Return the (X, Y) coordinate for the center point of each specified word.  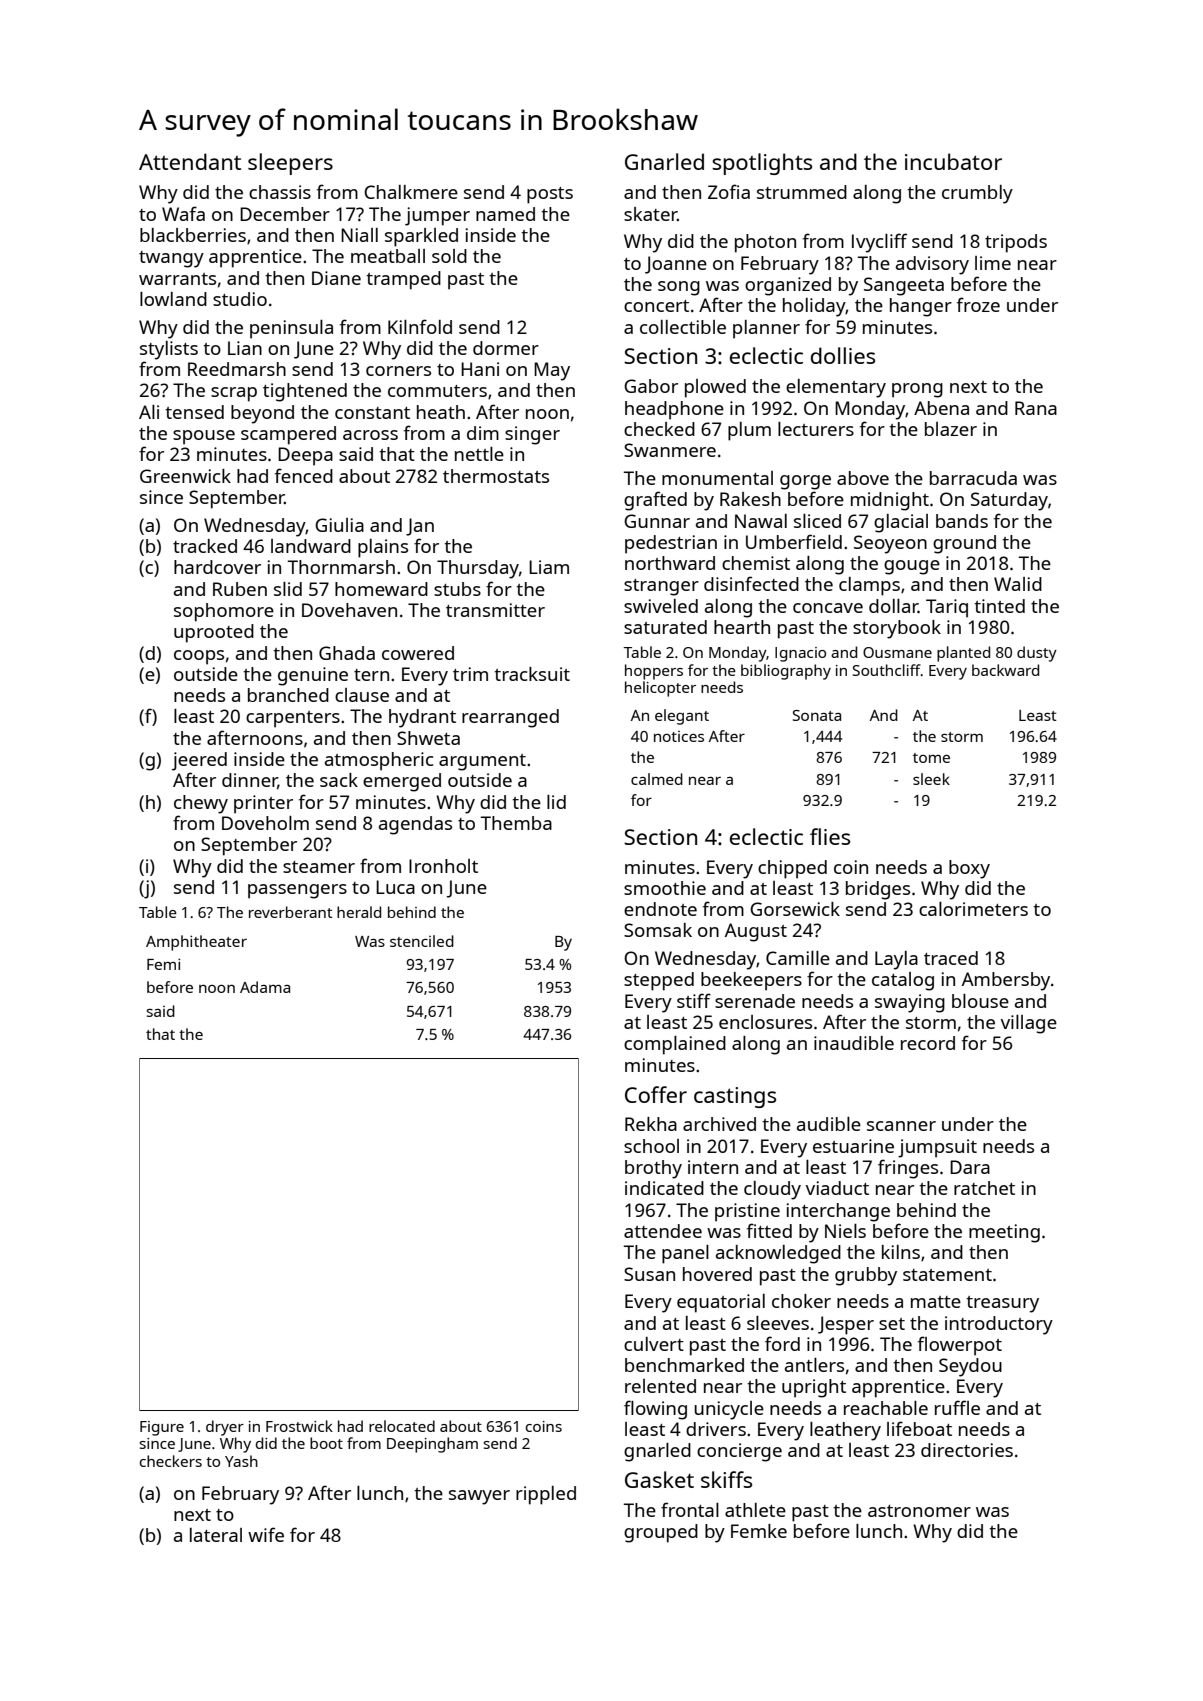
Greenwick (185, 476)
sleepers (290, 164)
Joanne (676, 265)
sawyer (479, 1497)
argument (482, 762)
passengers (297, 891)
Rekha (651, 1124)
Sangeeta (904, 286)
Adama (265, 987)
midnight (890, 501)
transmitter (495, 610)
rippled (546, 1495)
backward (1005, 670)
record (928, 1043)
